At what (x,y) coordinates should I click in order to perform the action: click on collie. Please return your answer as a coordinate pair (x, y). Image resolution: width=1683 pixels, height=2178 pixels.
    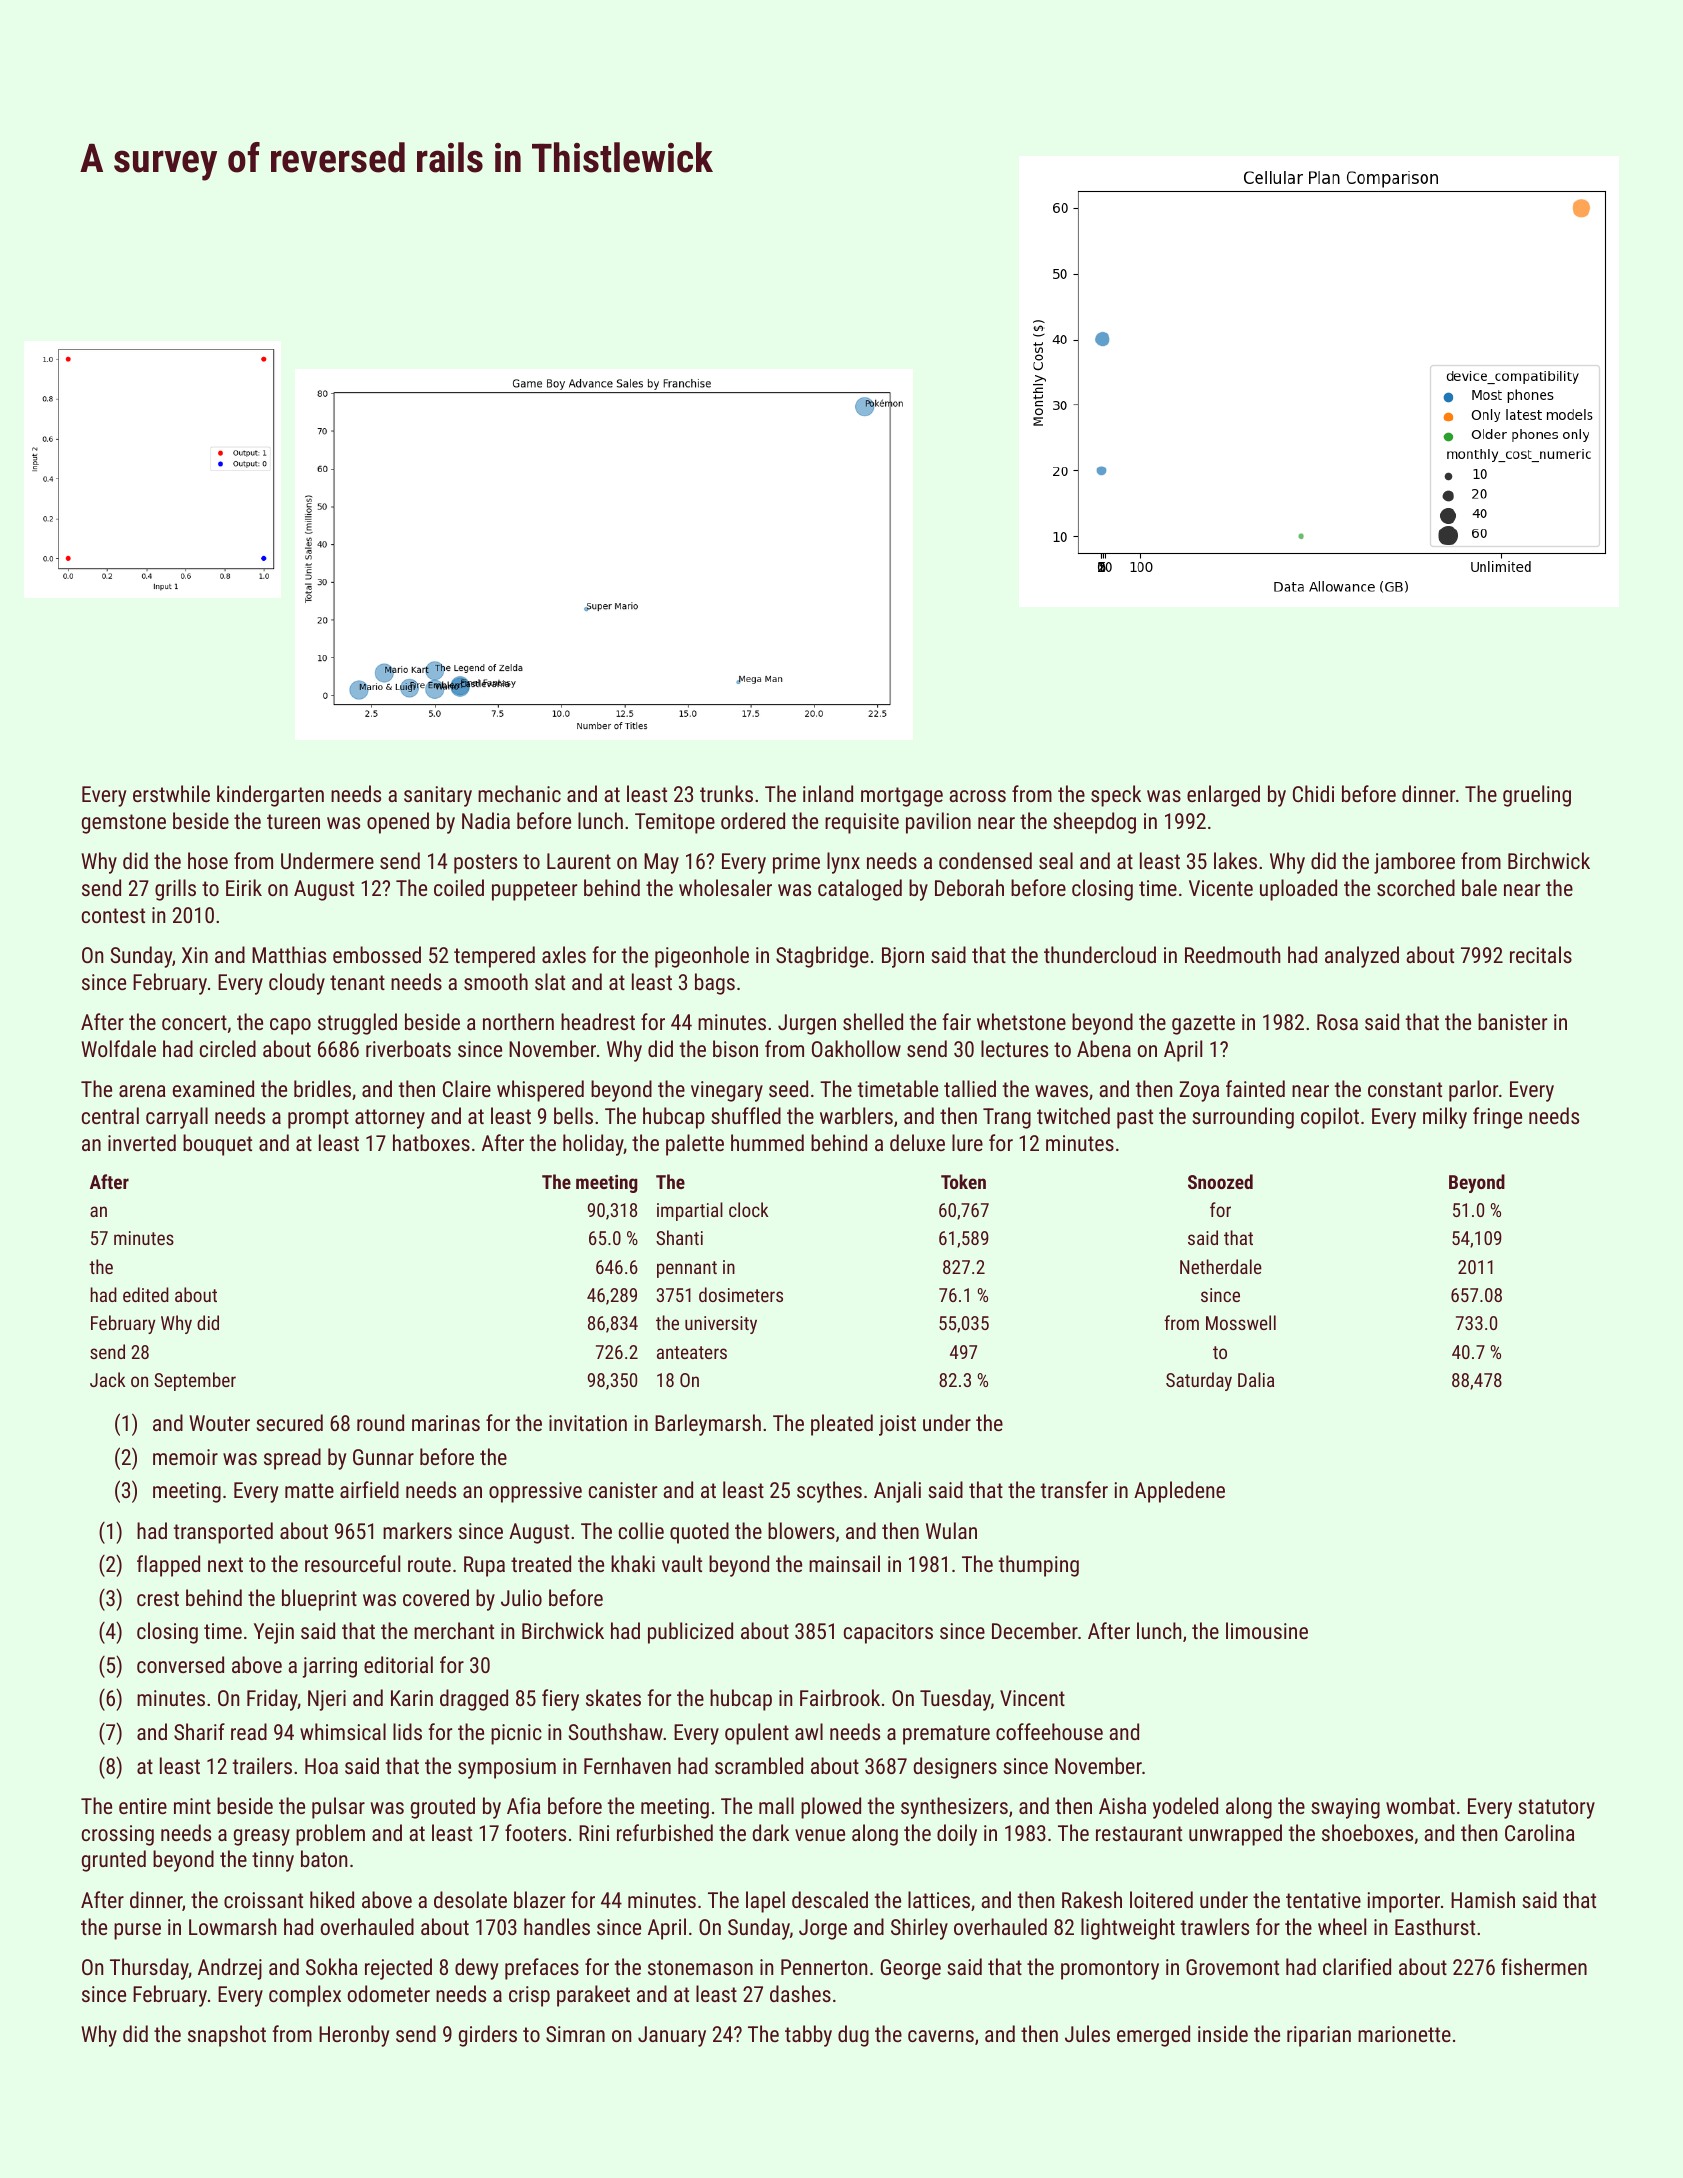
    Looking at the image, I should click on (641, 1530).
